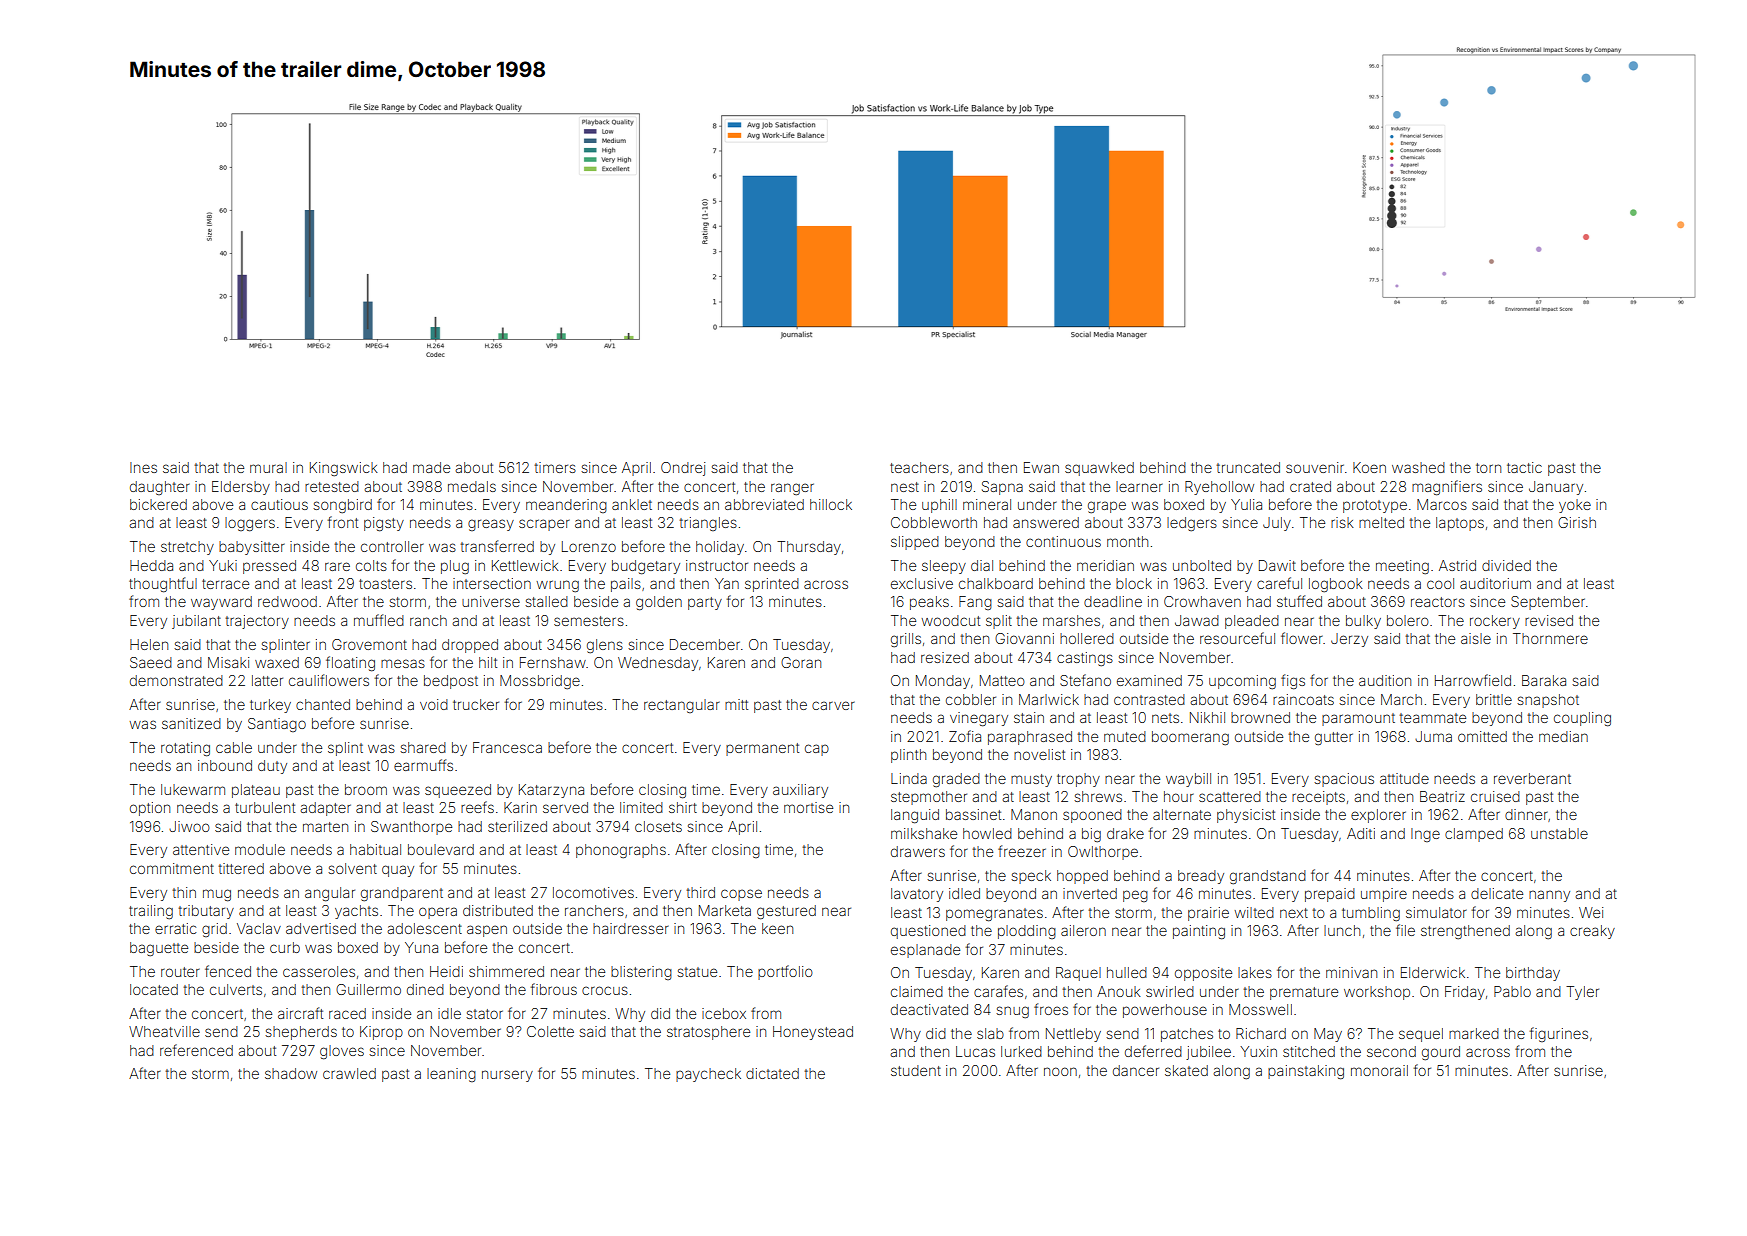 The width and height of the page is (1747, 1236). Describe the element at coordinates (1379, 1070) in the page. I see `monorail` at that location.
